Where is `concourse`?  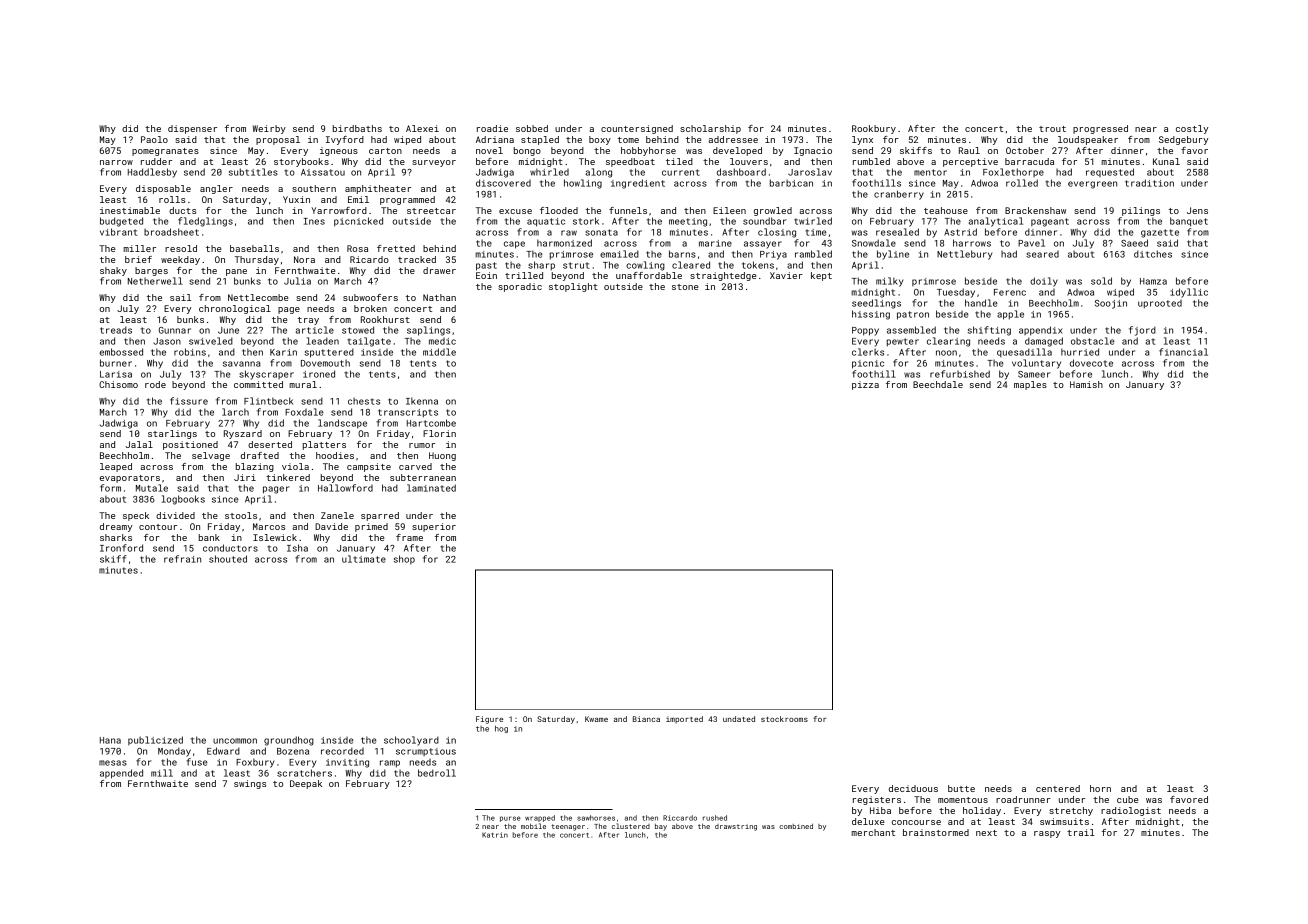 concourse is located at coordinates (916, 822).
